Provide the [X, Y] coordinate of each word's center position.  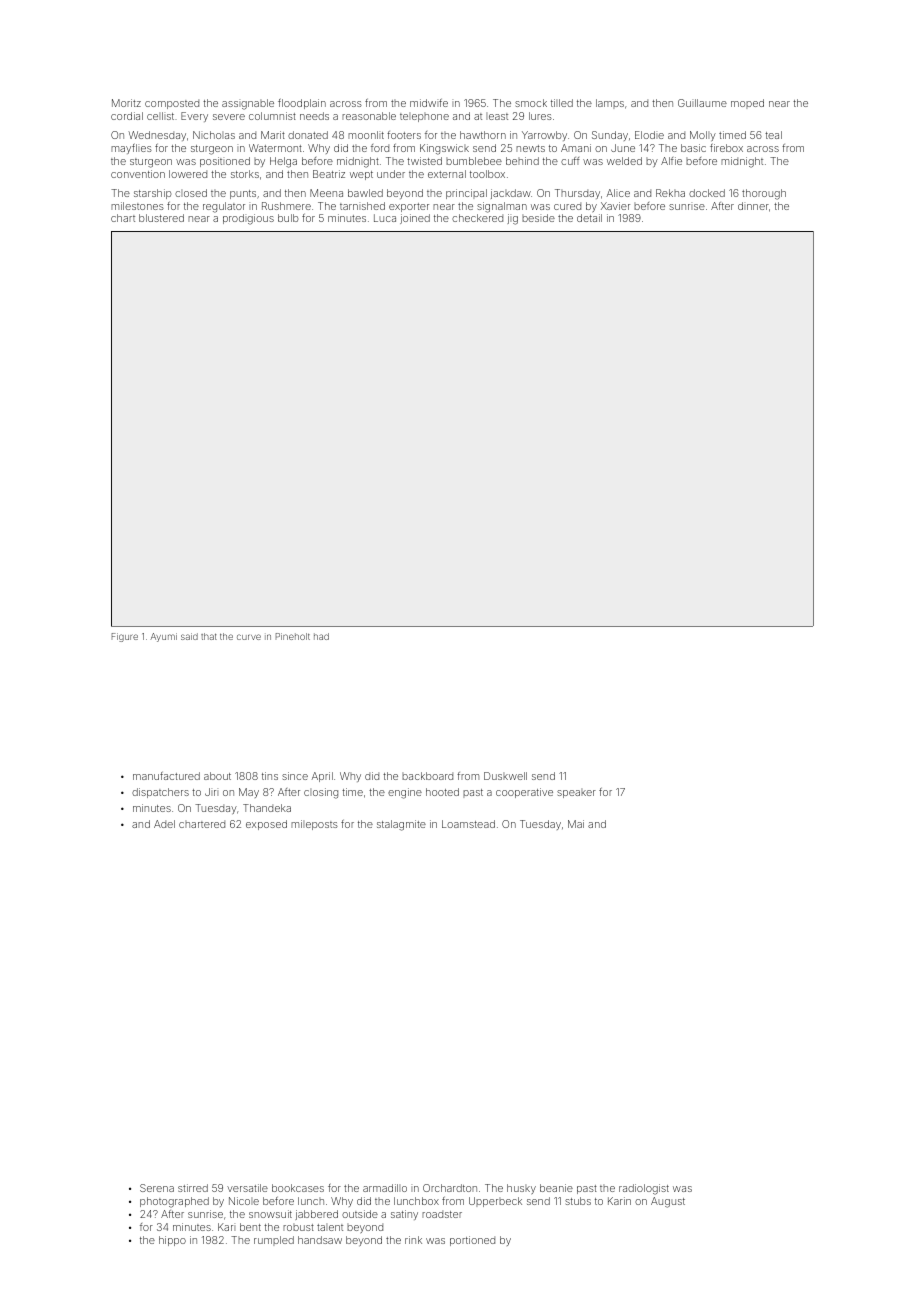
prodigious [248, 219]
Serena [157, 1188]
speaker [576, 793]
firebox [726, 148]
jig [512, 219]
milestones [137, 206]
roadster [442, 1214]
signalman [502, 207]
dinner [753, 206]
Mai [576, 824]
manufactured [166, 776]
